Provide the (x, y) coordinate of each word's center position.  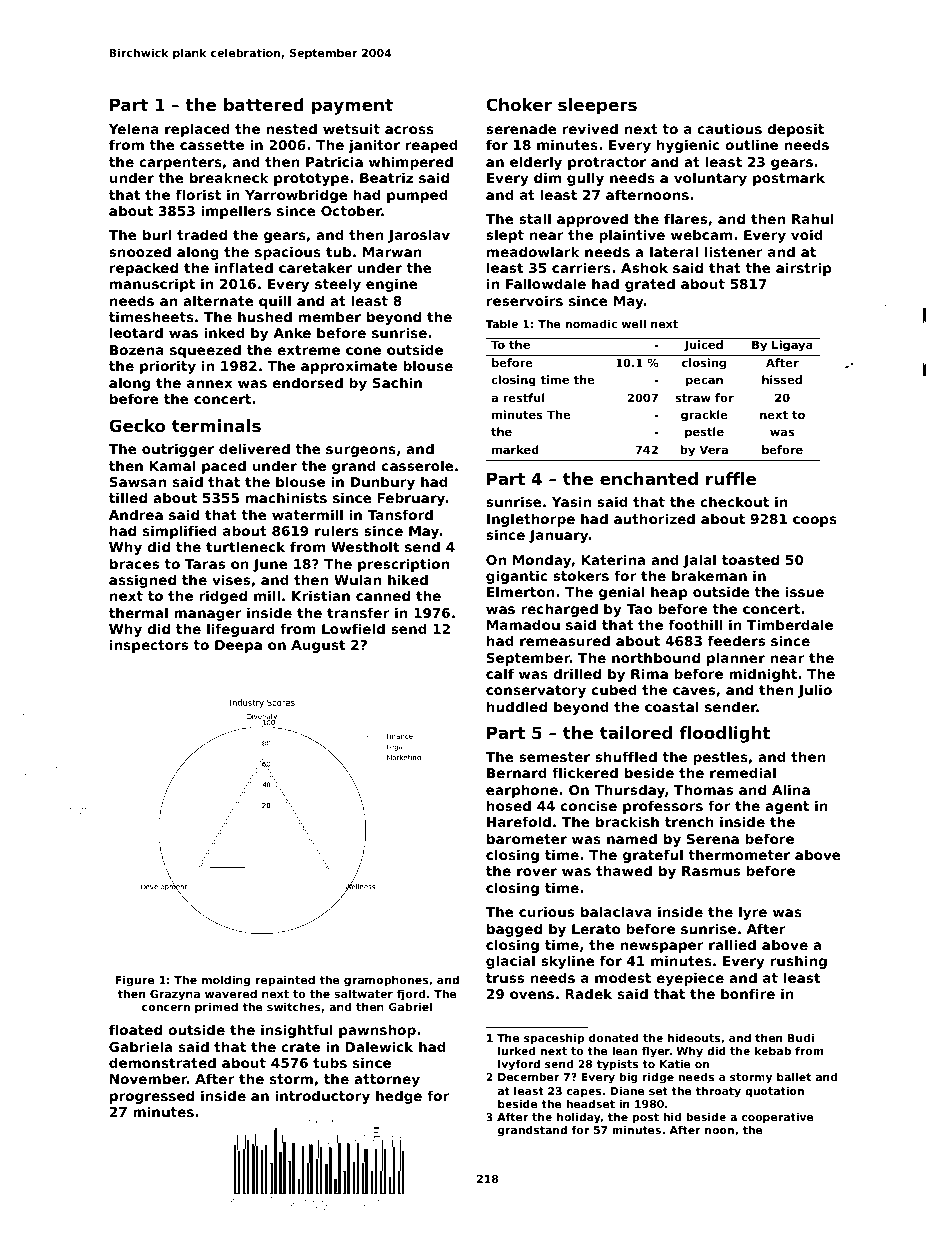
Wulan (357, 579)
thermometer (739, 854)
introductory (322, 1097)
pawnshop (377, 1031)
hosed (509, 805)
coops (815, 521)
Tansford (400, 514)
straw (693, 398)
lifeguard (241, 630)
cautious (729, 128)
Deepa (238, 646)
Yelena (134, 128)
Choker (519, 104)
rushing (798, 962)
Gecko (137, 425)
